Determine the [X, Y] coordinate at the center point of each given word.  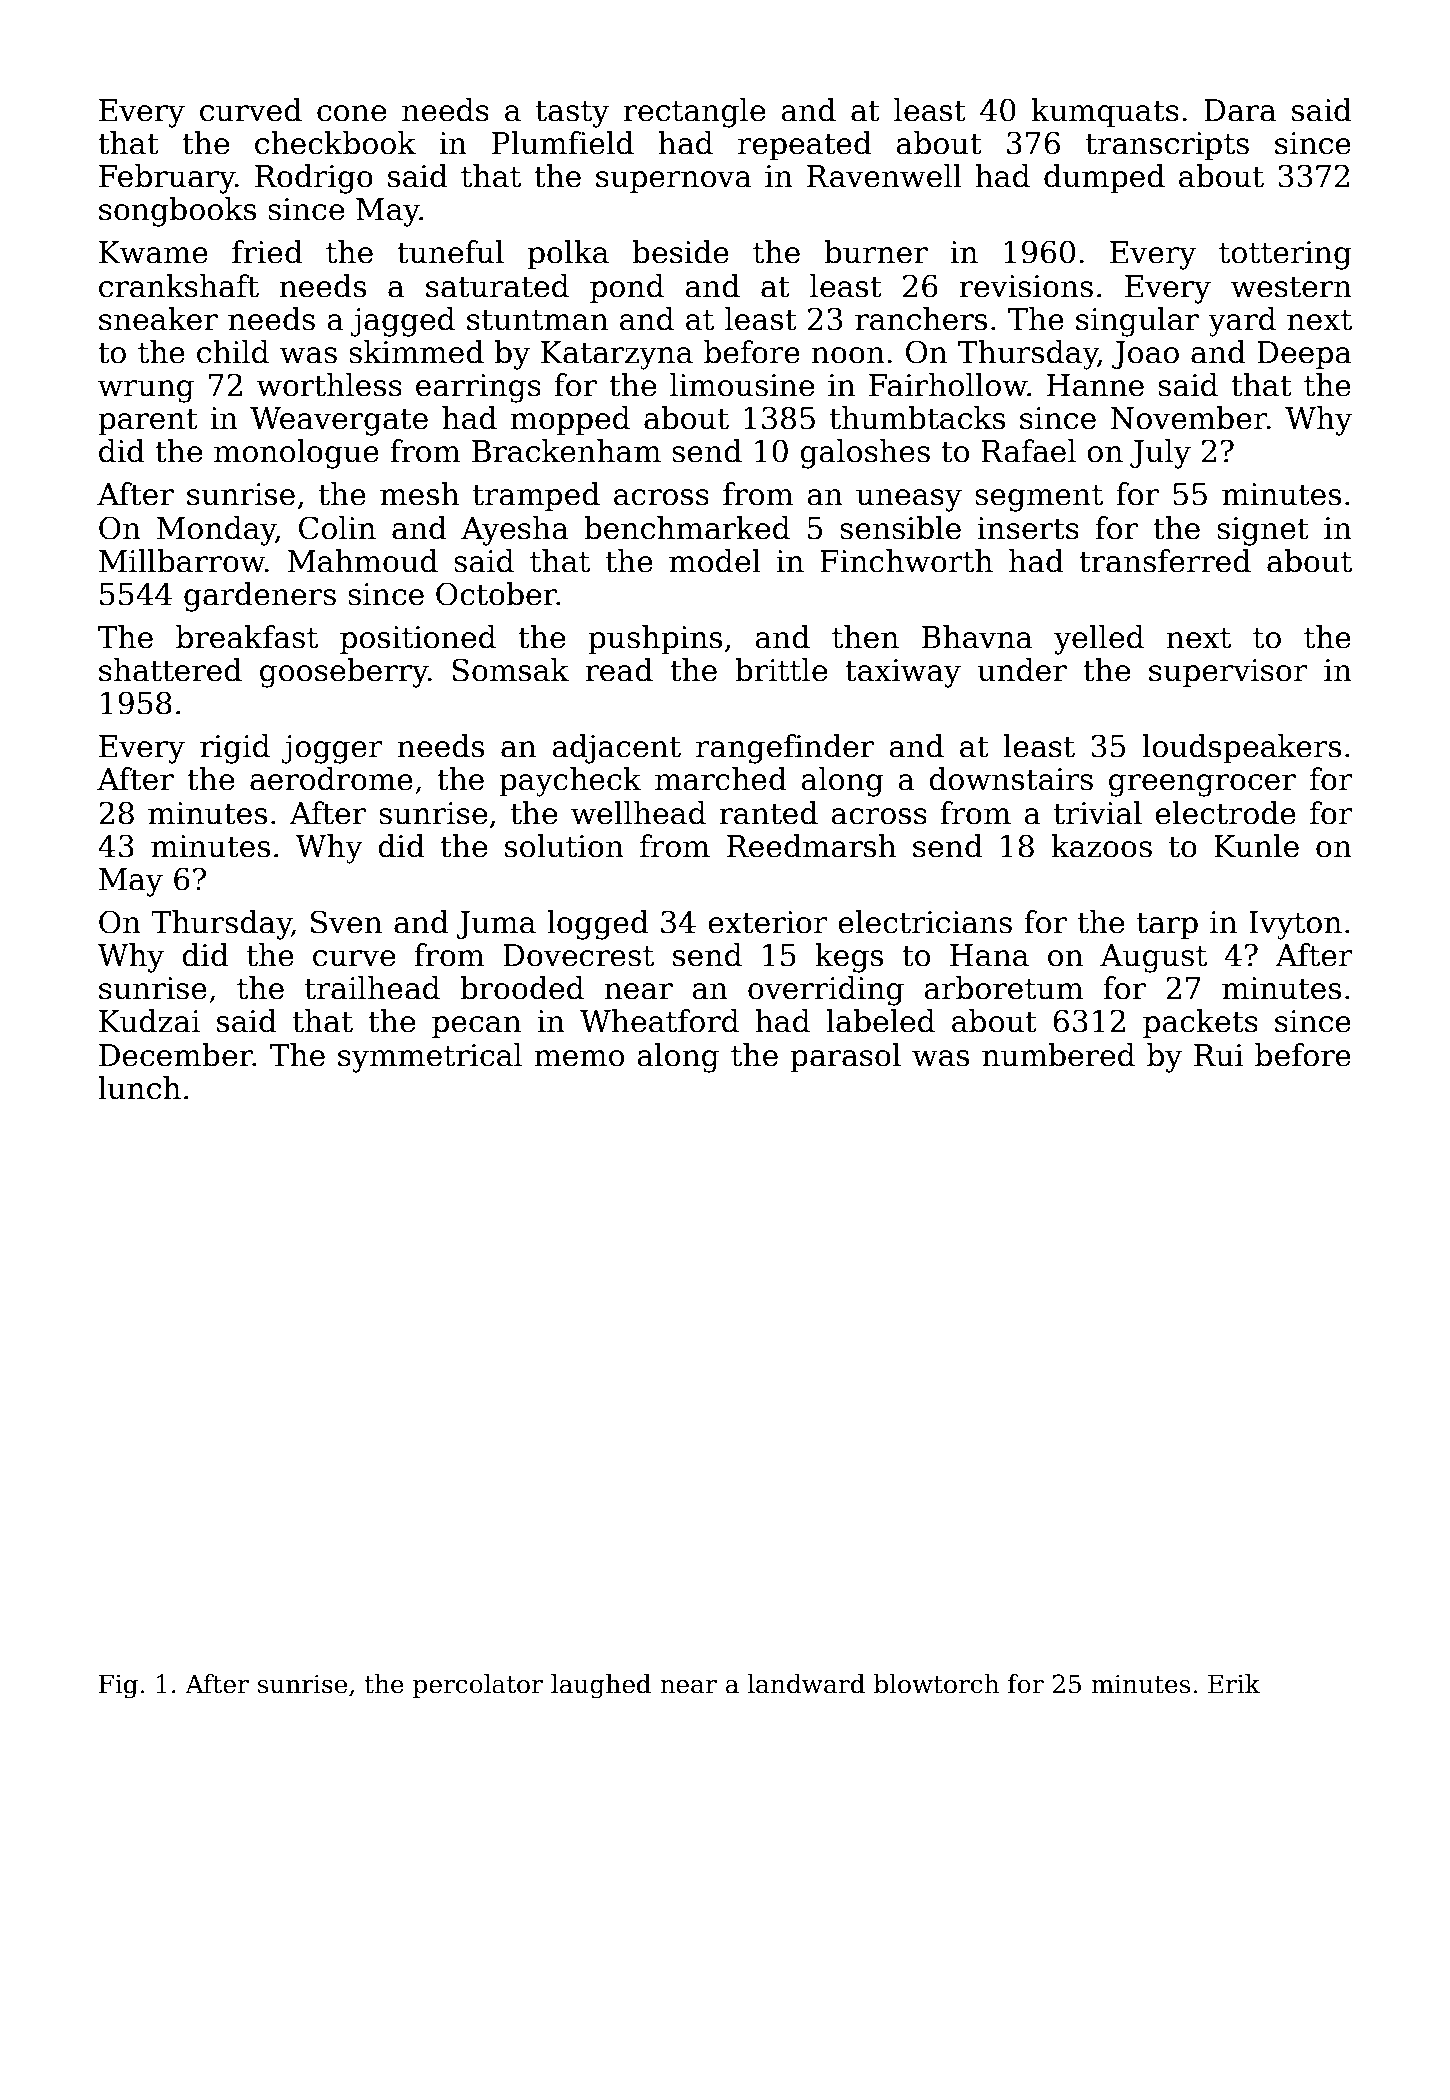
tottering [1285, 255]
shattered [170, 670]
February [167, 179]
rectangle [694, 113]
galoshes [865, 454]
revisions [1026, 286]
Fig [118, 1687]
